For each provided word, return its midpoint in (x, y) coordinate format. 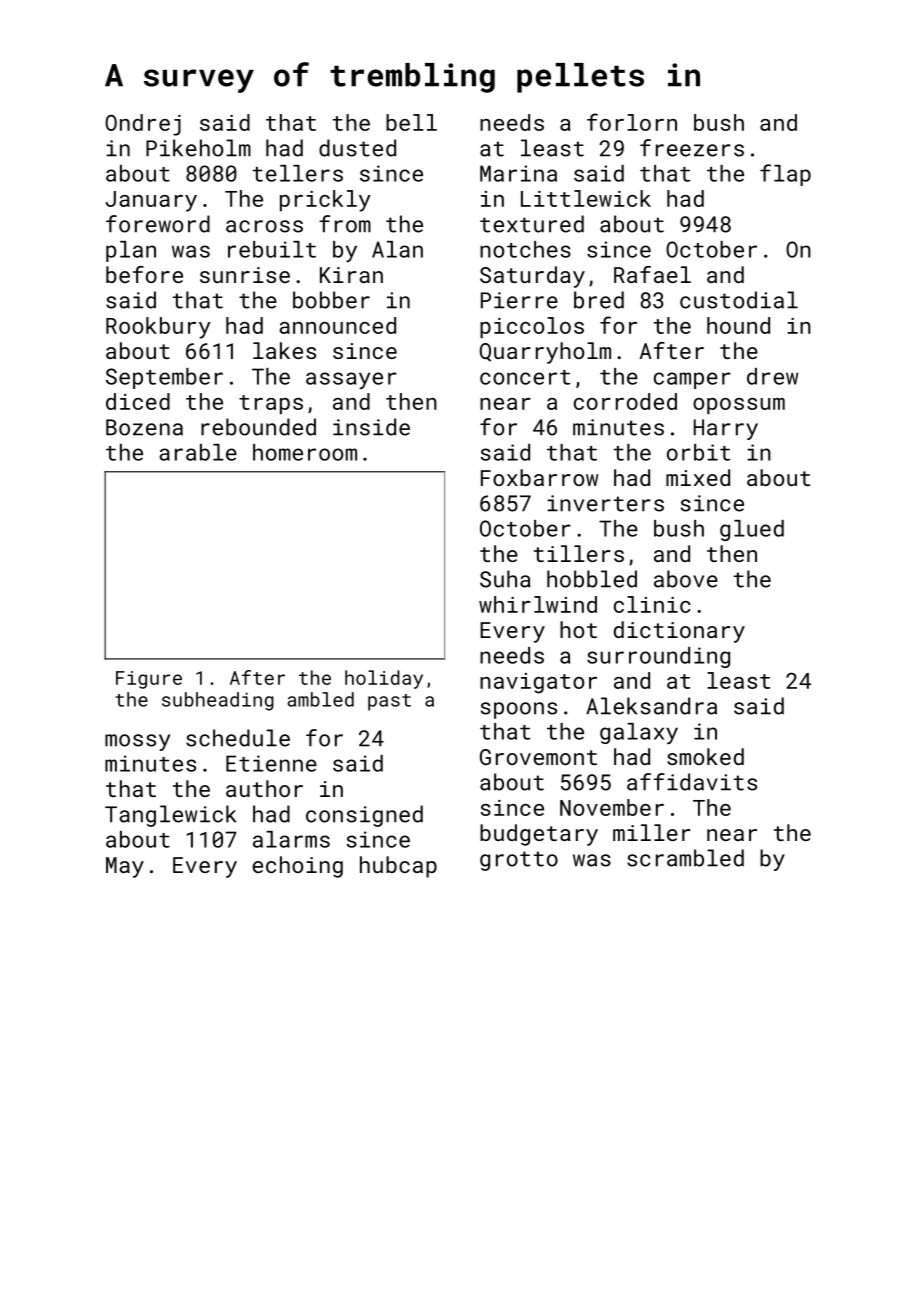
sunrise (245, 275)
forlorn (632, 122)
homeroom (305, 452)
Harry (726, 429)
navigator (538, 683)
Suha (505, 579)
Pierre (519, 300)
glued (752, 530)
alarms (291, 839)
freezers (692, 148)
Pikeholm (198, 148)
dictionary (679, 632)
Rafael (652, 274)
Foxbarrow (540, 477)
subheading (218, 701)
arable (198, 452)
